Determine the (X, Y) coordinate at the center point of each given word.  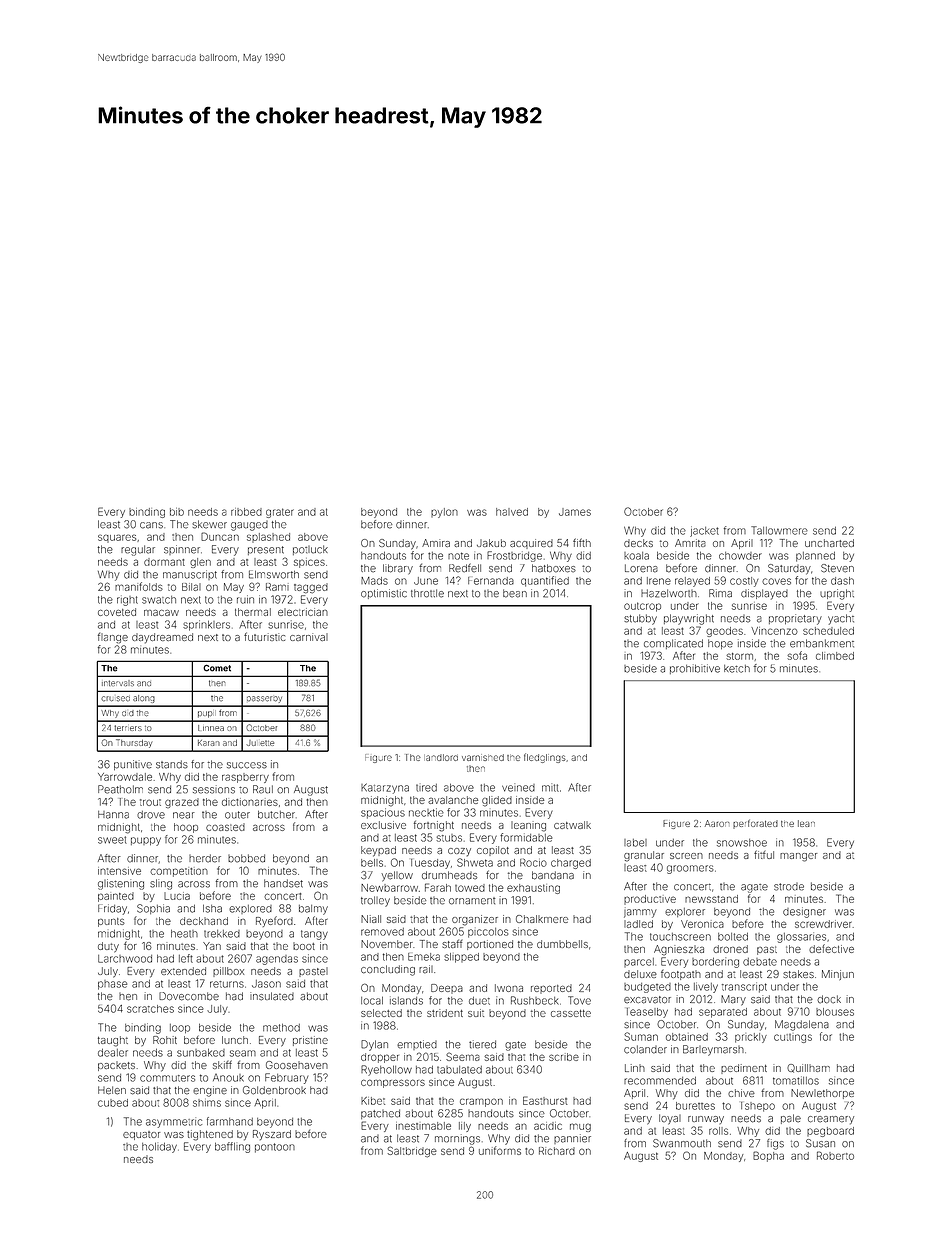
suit (476, 1013)
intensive (119, 871)
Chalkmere (542, 919)
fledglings (545, 758)
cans (151, 525)
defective (831, 948)
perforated (755, 824)
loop (180, 1028)
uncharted (829, 543)
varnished (483, 757)
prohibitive (695, 669)
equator (141, 1135)
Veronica (702, 924)
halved (512, 512)
